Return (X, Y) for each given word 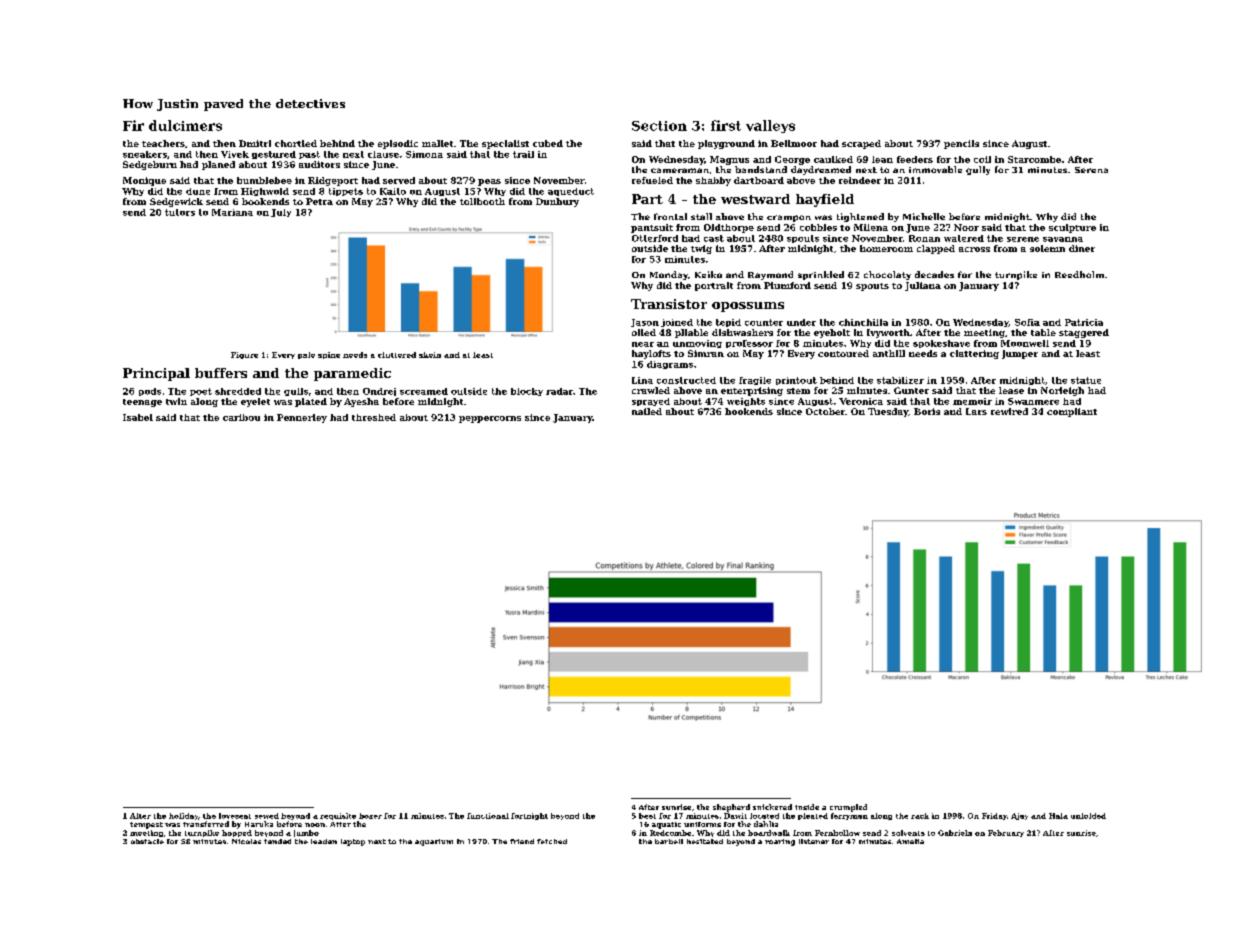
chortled (296, 143)
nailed (647, 411)
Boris (927, 411)
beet (647, 816)
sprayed (651, 402)
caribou (241, 417)
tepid (728, 323)
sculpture (1072, 228)
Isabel (138, 417)
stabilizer (900, 380)
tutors (180, 212)
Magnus (729, 160)
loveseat (235, 816)
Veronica (861, 401)
